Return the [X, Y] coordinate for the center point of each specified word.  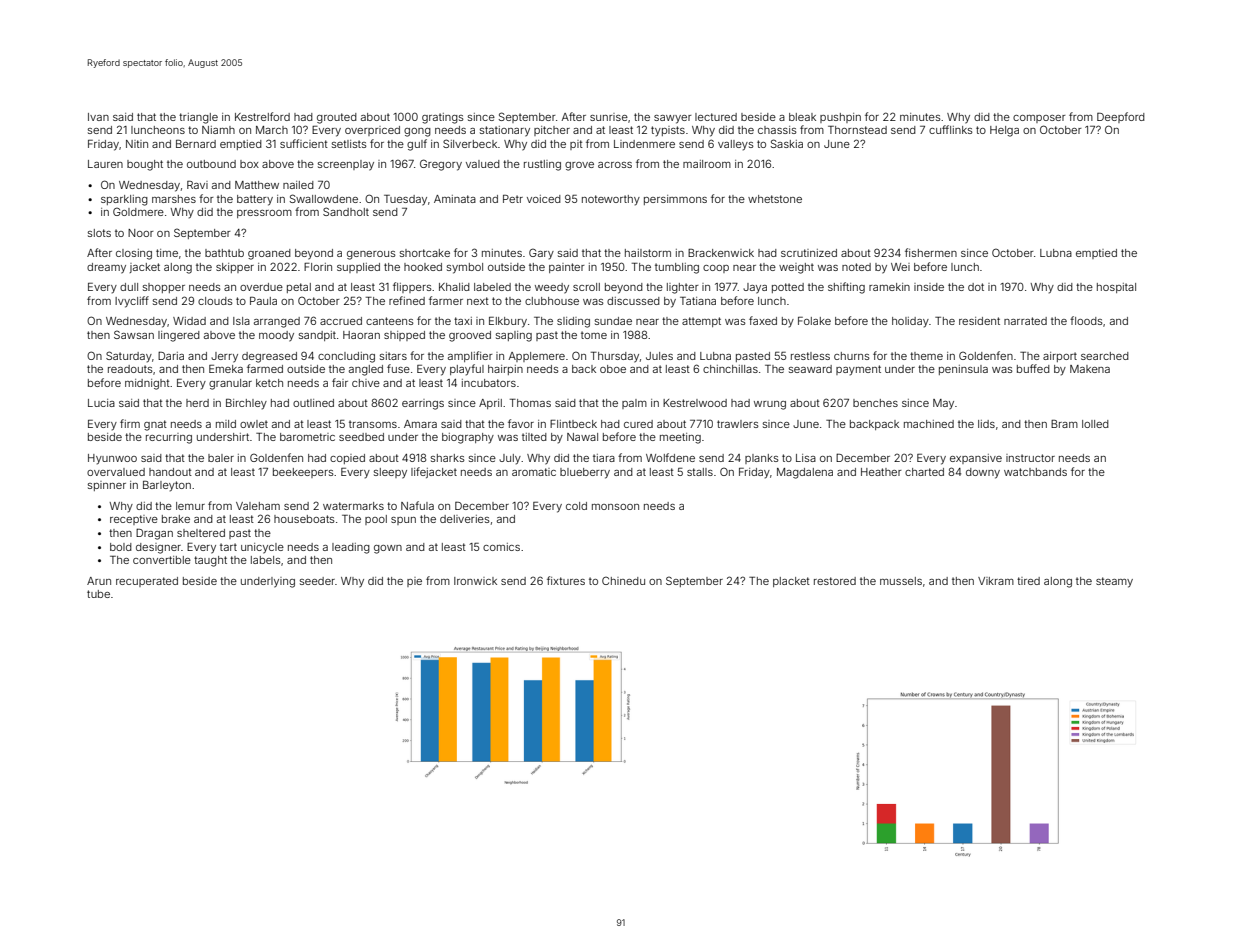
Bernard [196, 144]
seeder [317, 581]
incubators [489, 383]
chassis [777, 130]
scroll [586, 287]
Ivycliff [132, 302]
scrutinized [809, 253]
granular [230, 384]
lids [986, 424]
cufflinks [951, 129]
